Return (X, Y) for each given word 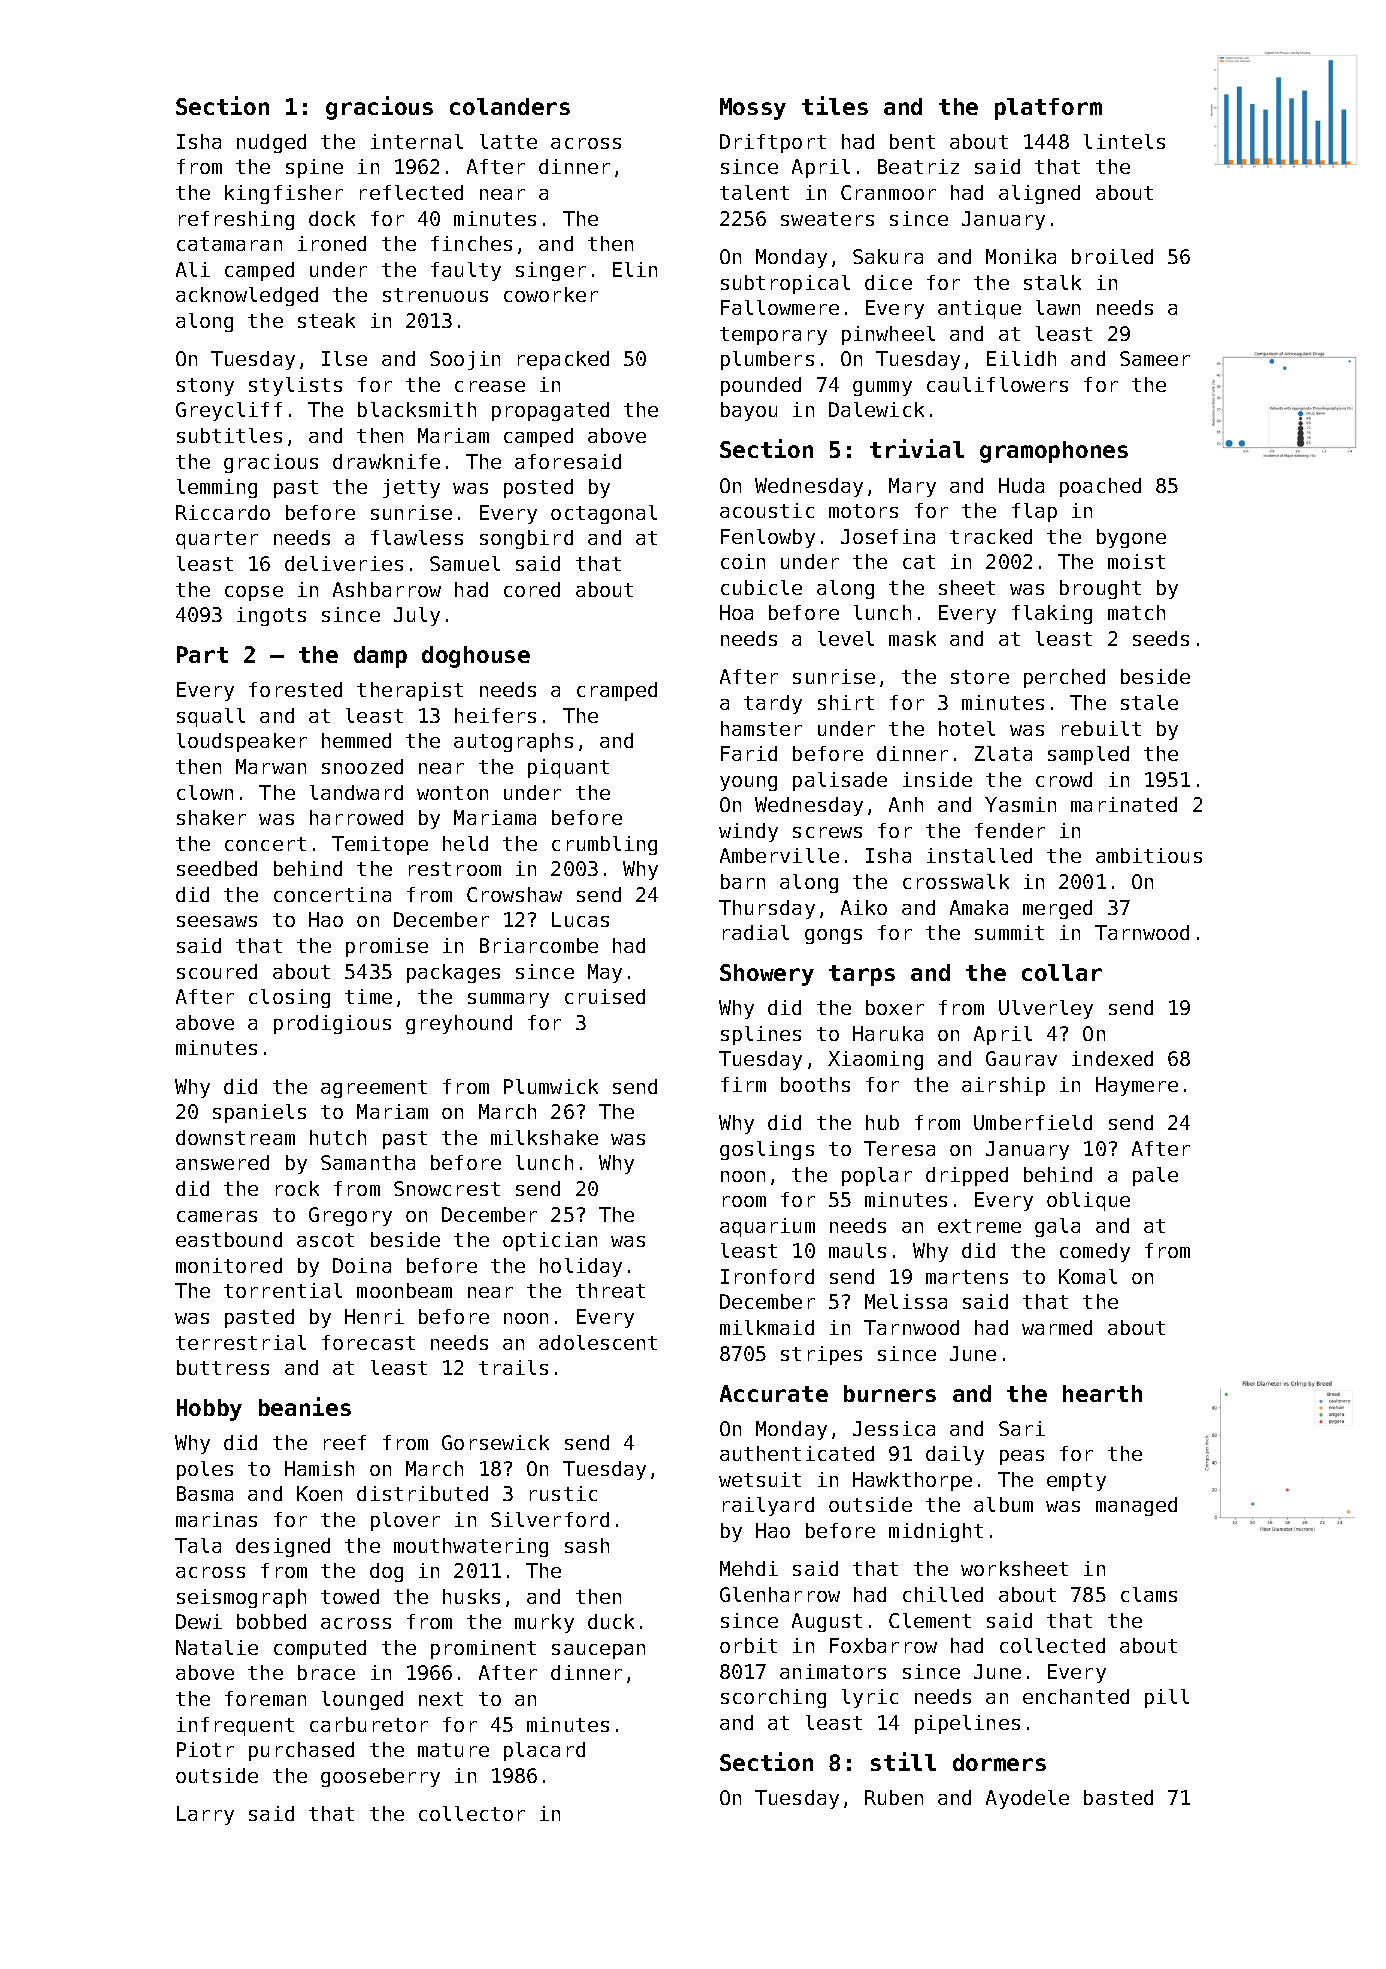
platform (1048, 109)
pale (1155, 1176)
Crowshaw (514, 894)
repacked (563, 360)
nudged (271, 143)
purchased (301, 1751)
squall (211, 717)
